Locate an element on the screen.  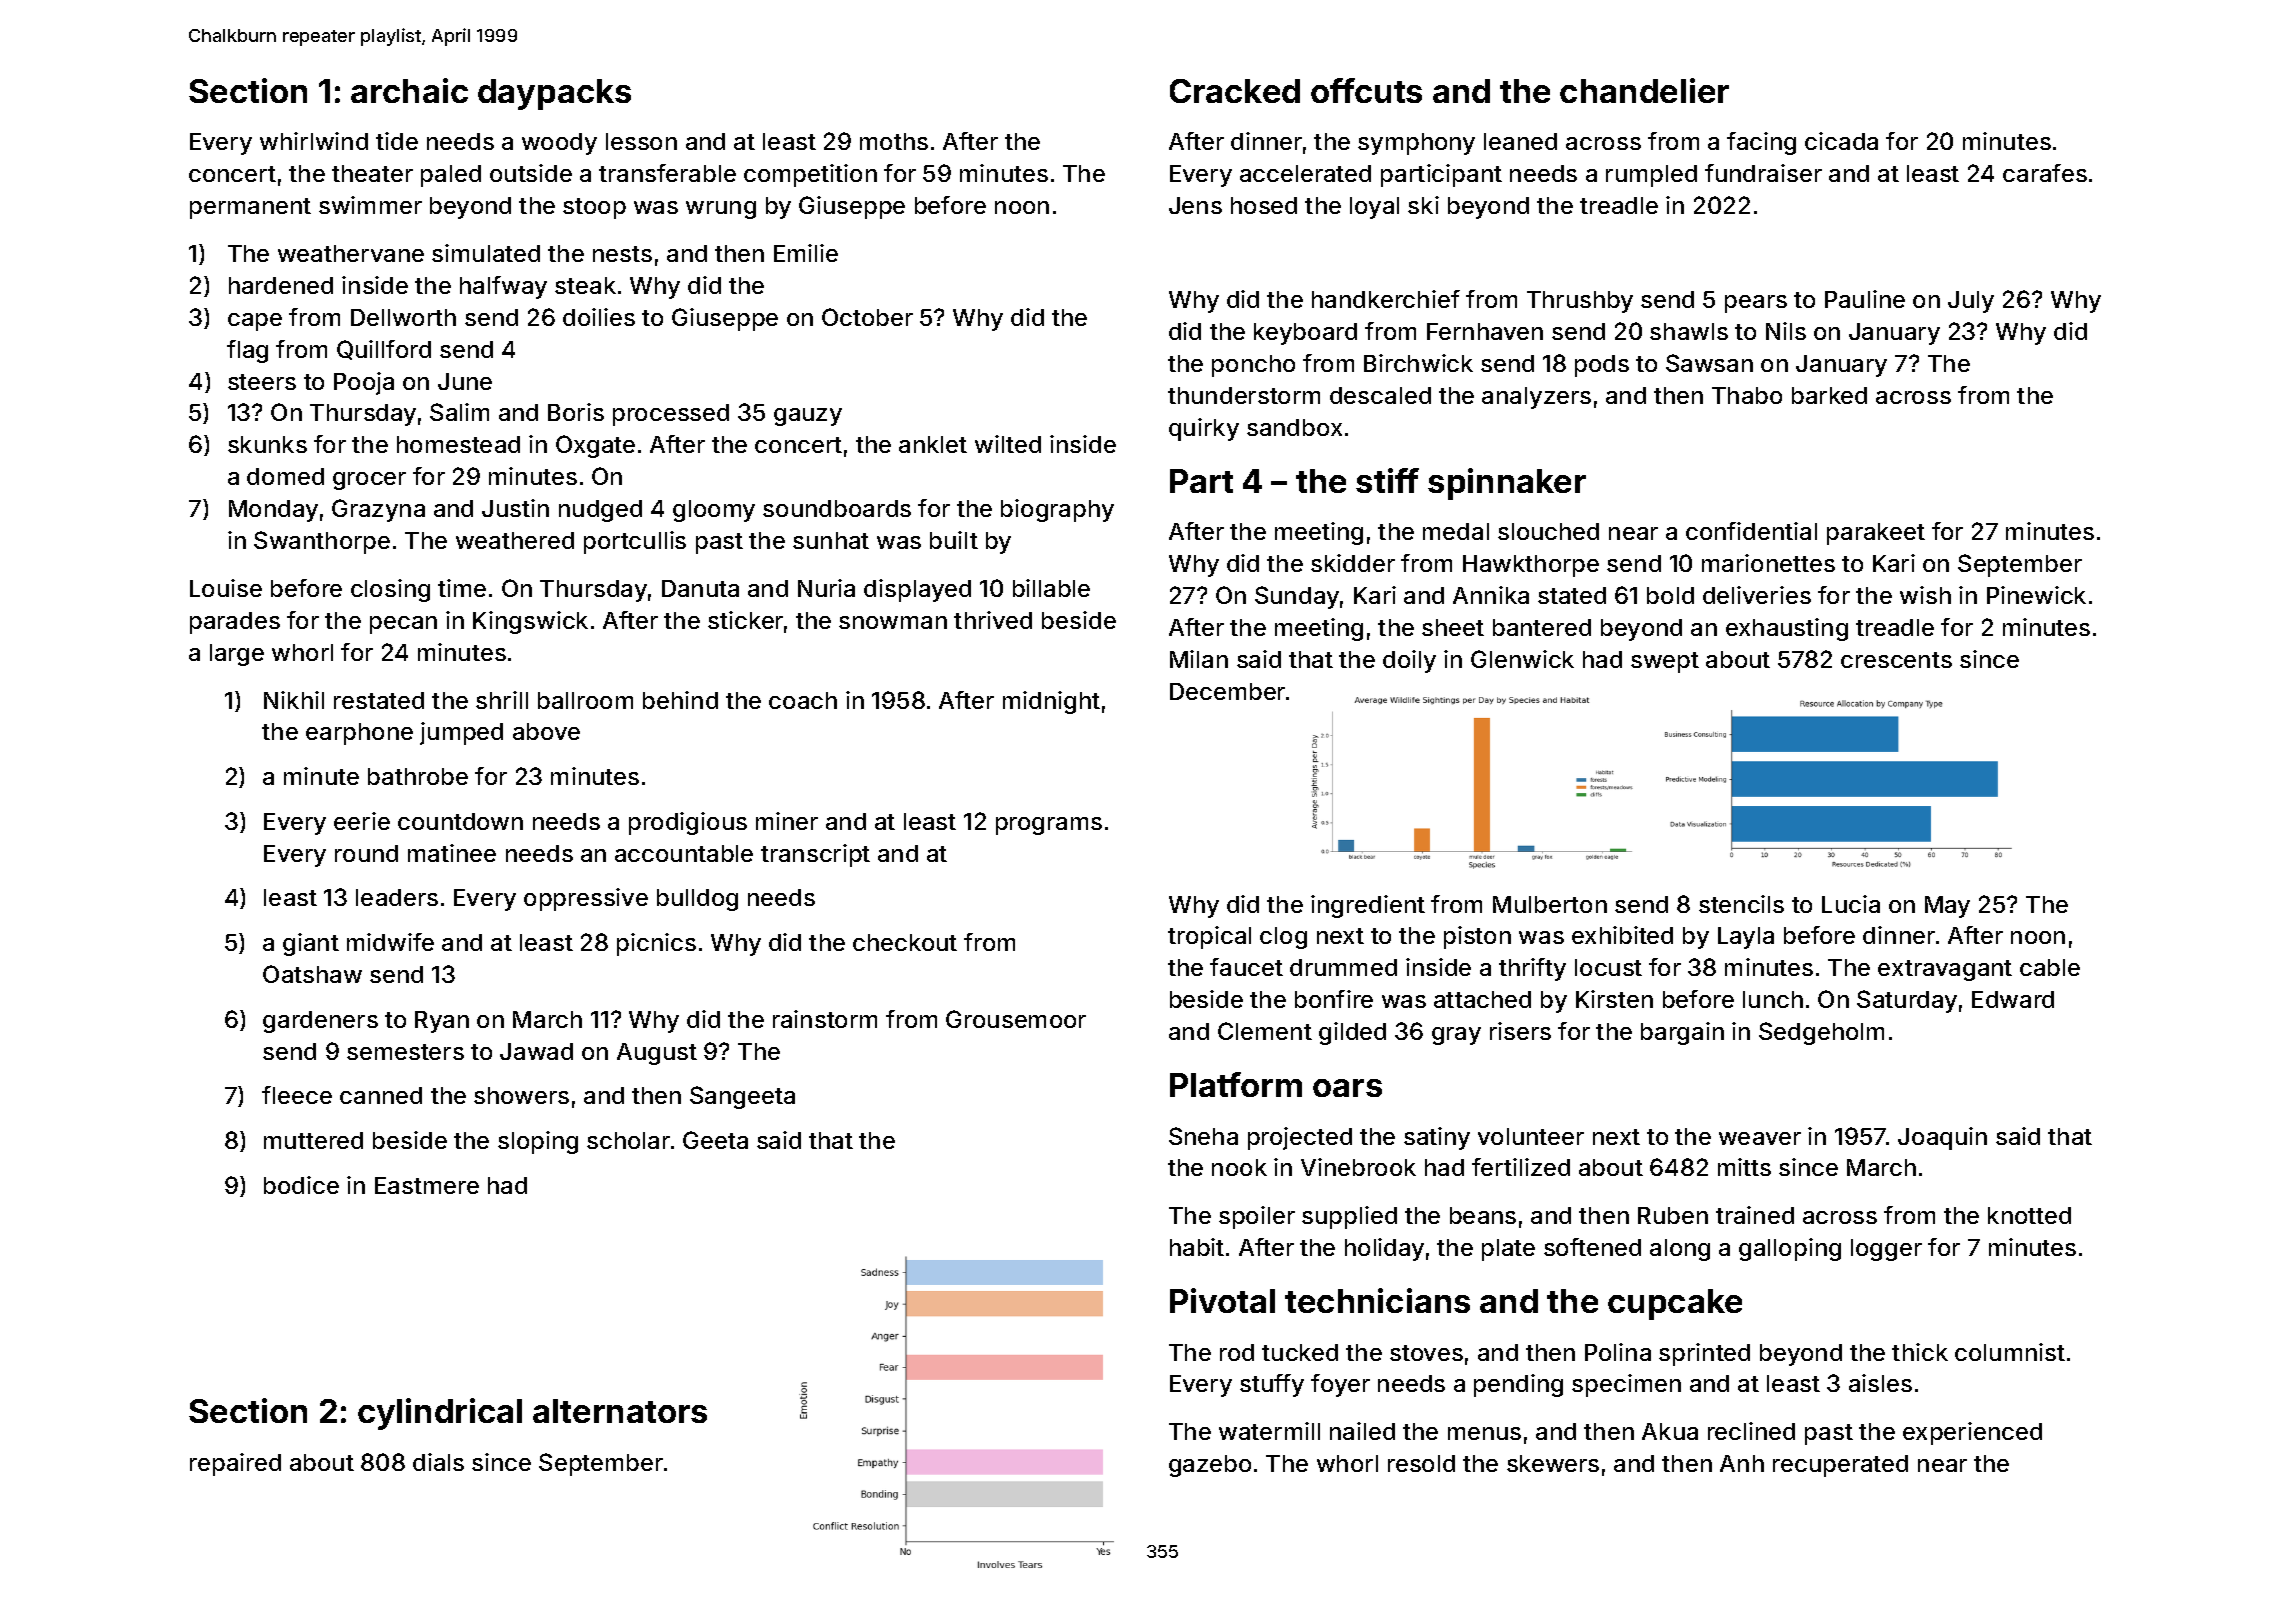
carafes is located at coordinates (2045, 173).
